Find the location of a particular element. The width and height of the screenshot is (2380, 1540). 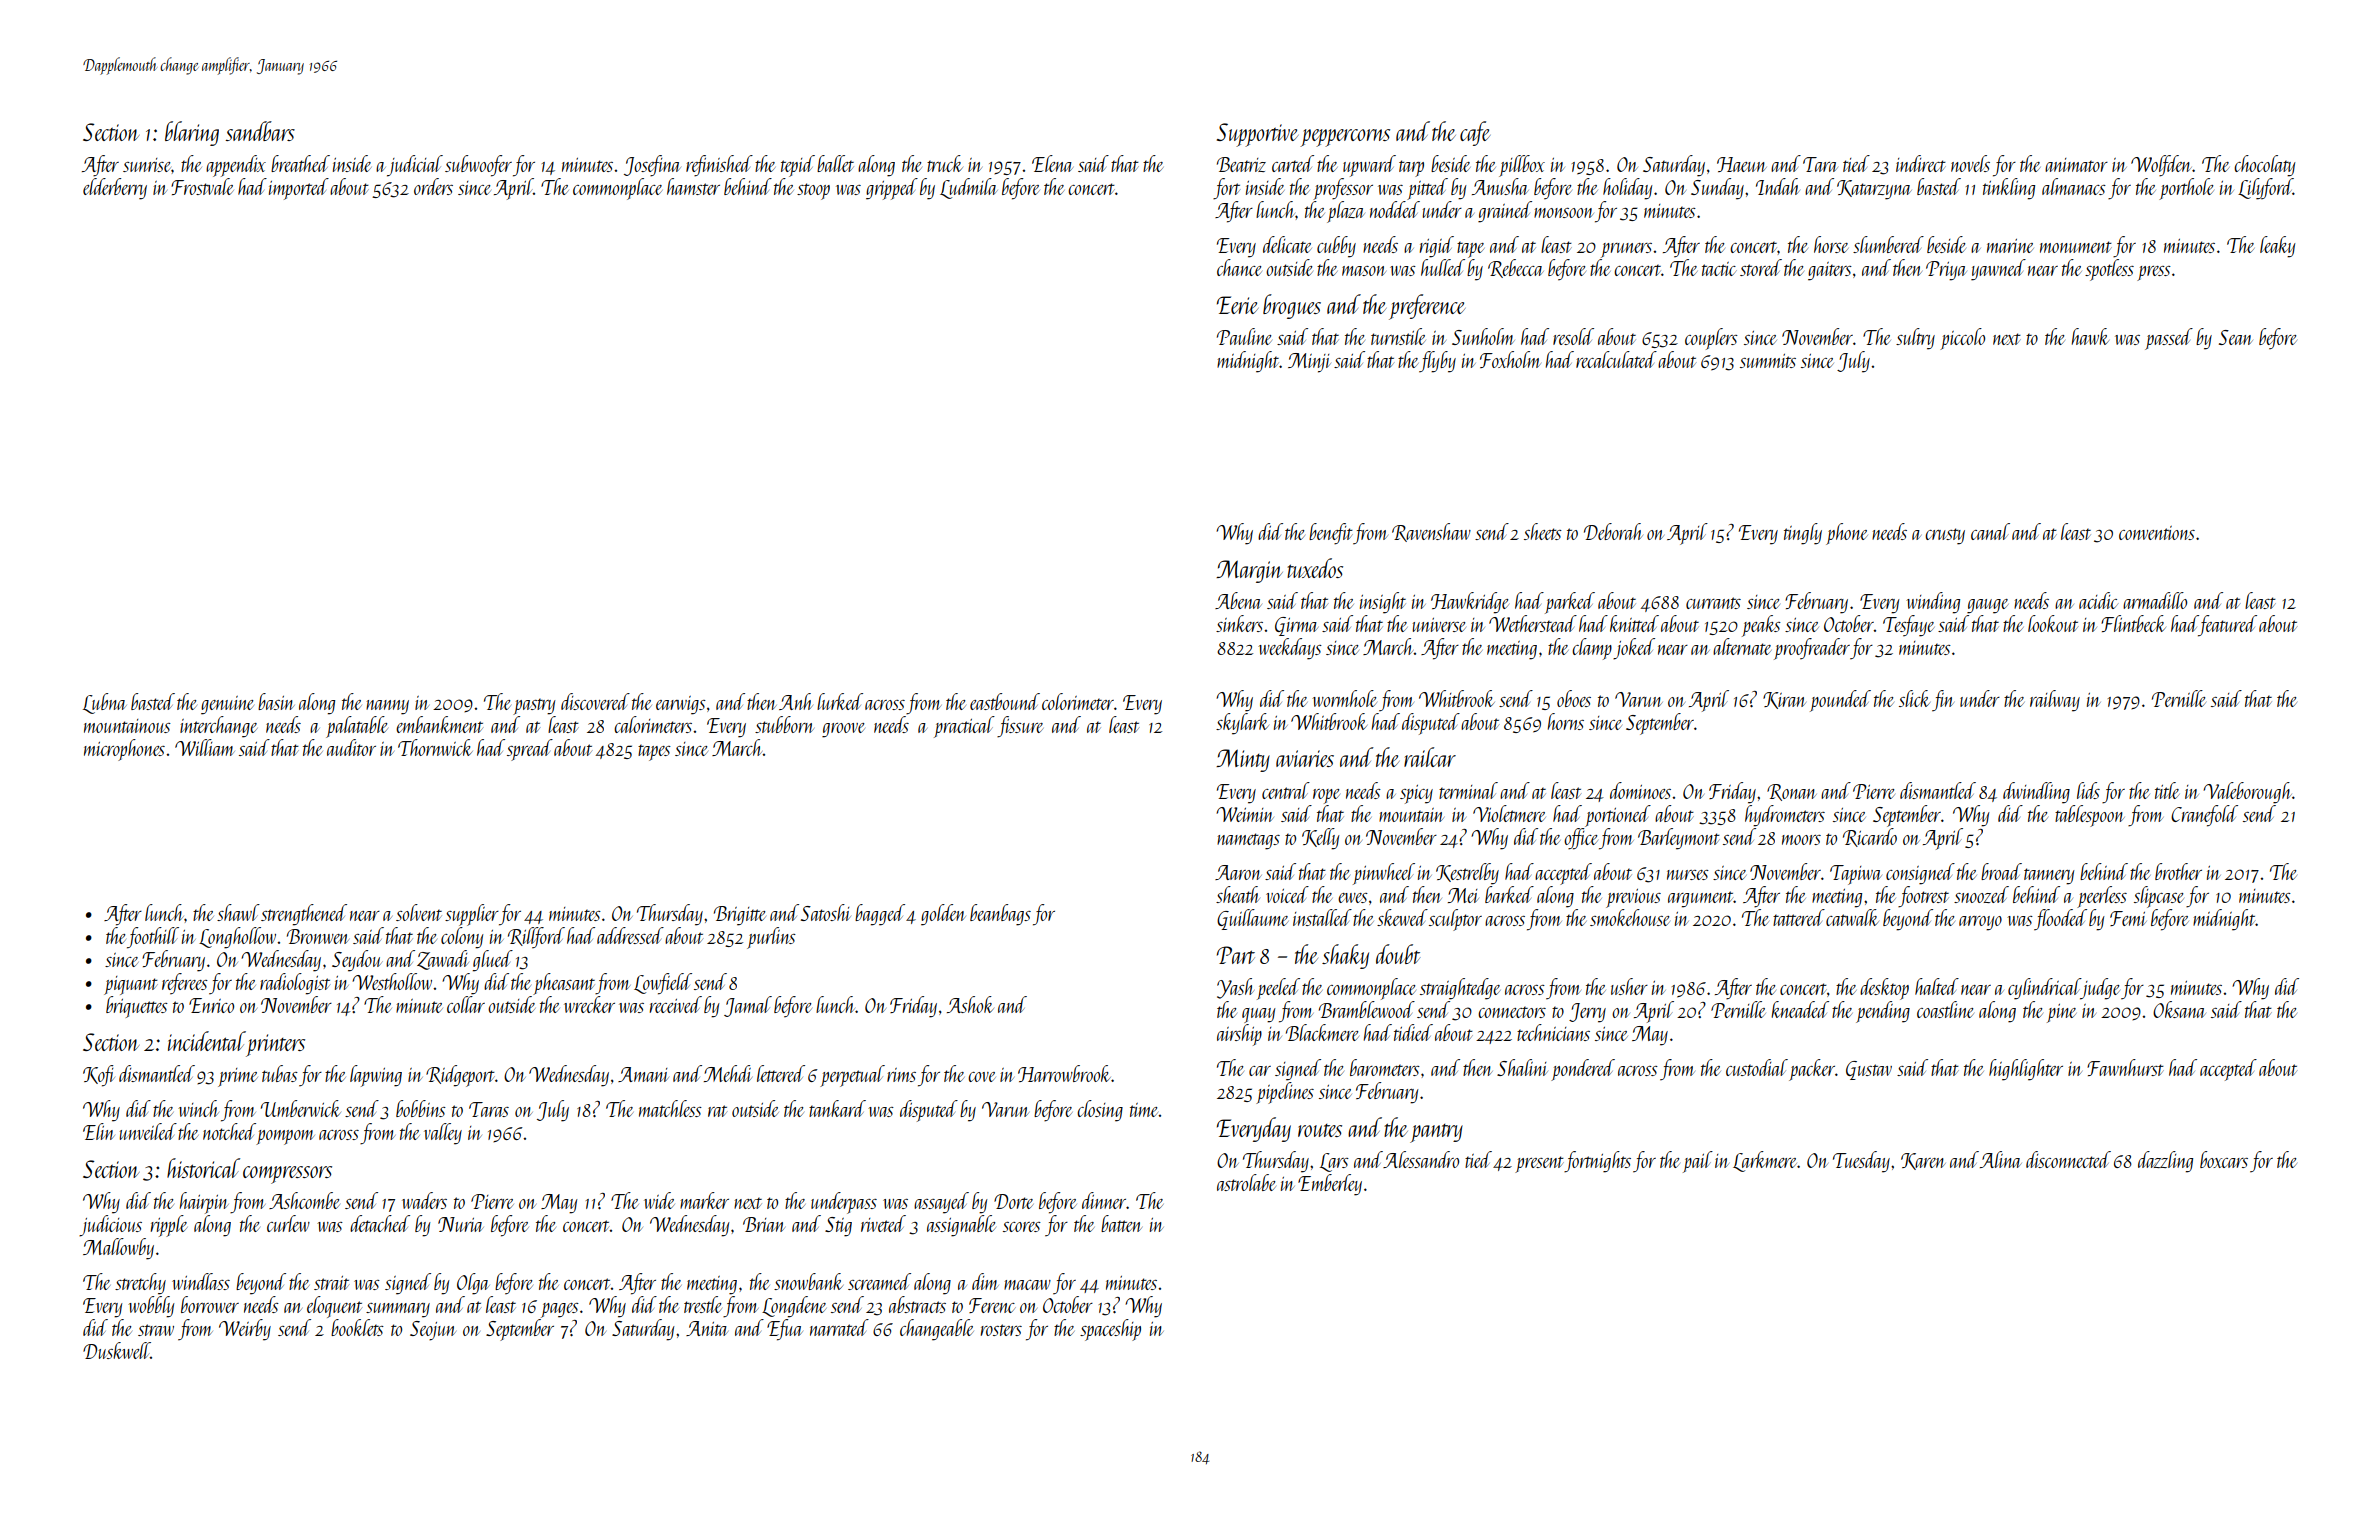

matchless is located at coordinates (670, 1108).
